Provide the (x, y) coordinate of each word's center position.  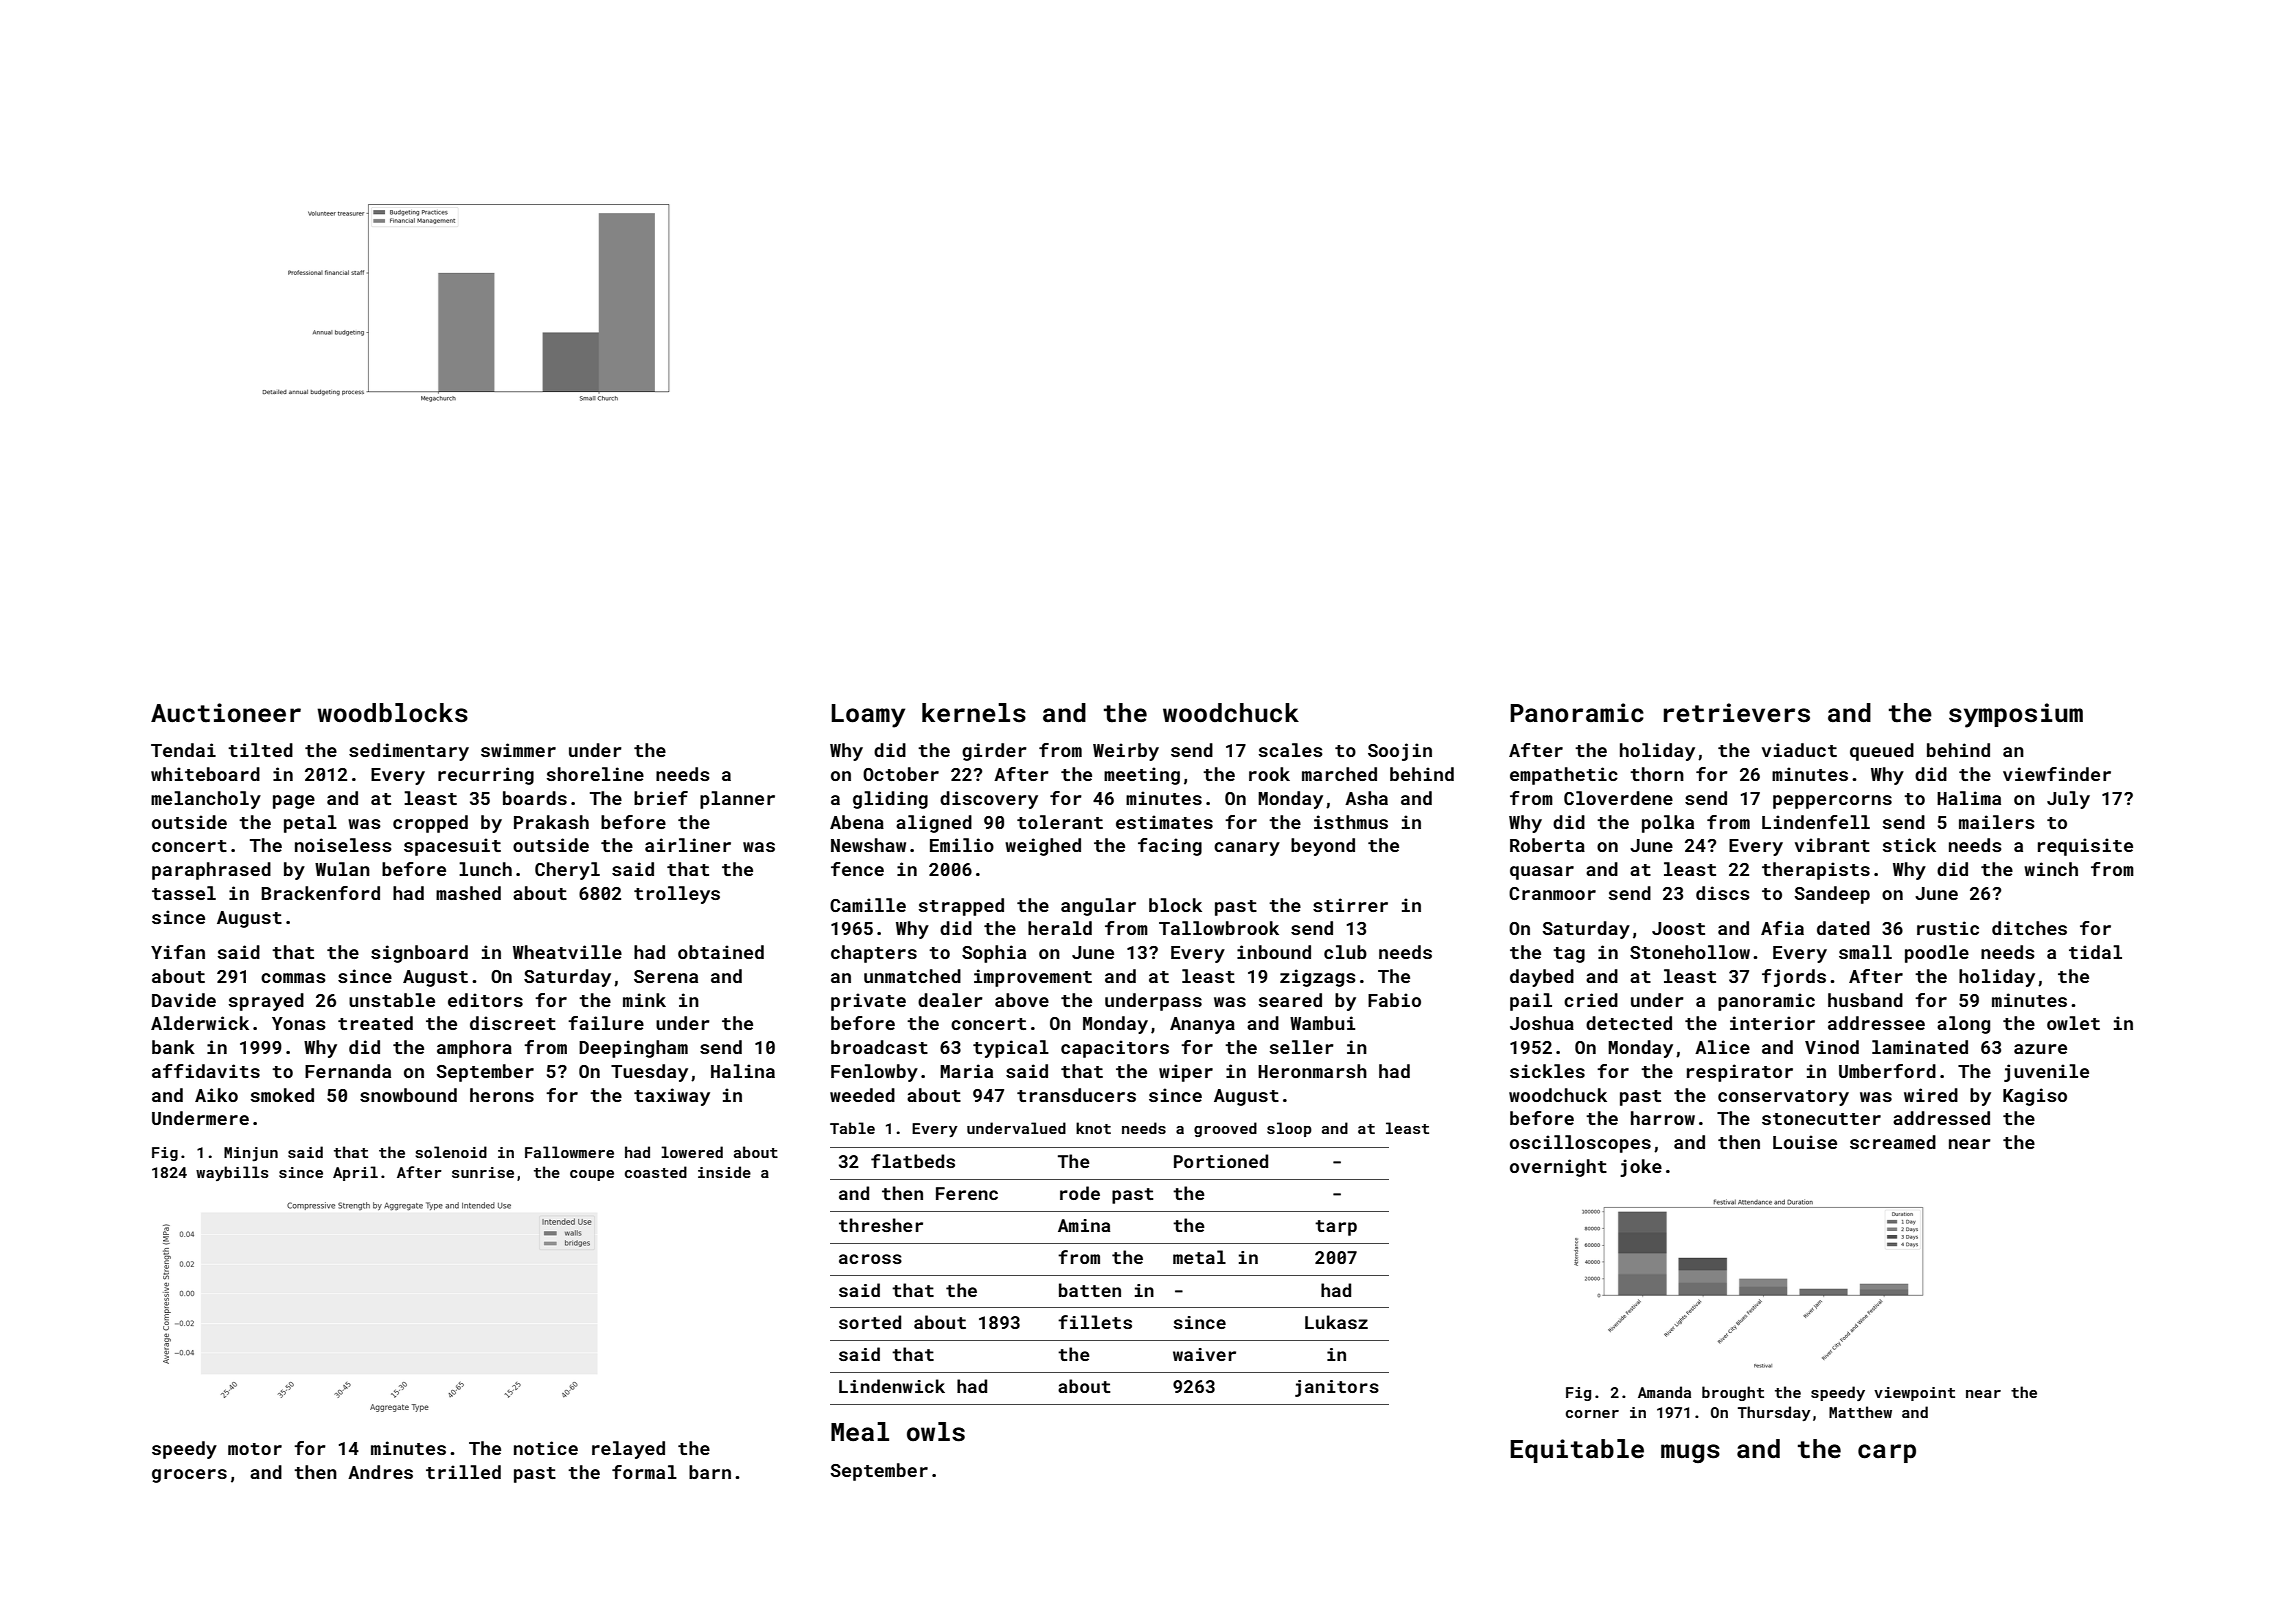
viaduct (1799, 750)
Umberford (1887, 1071)
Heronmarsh (1312, 1071)
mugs (1690, 1453)
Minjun (251, 1154)
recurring (486, 776)
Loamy (868, 716)
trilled (463, 1472)
